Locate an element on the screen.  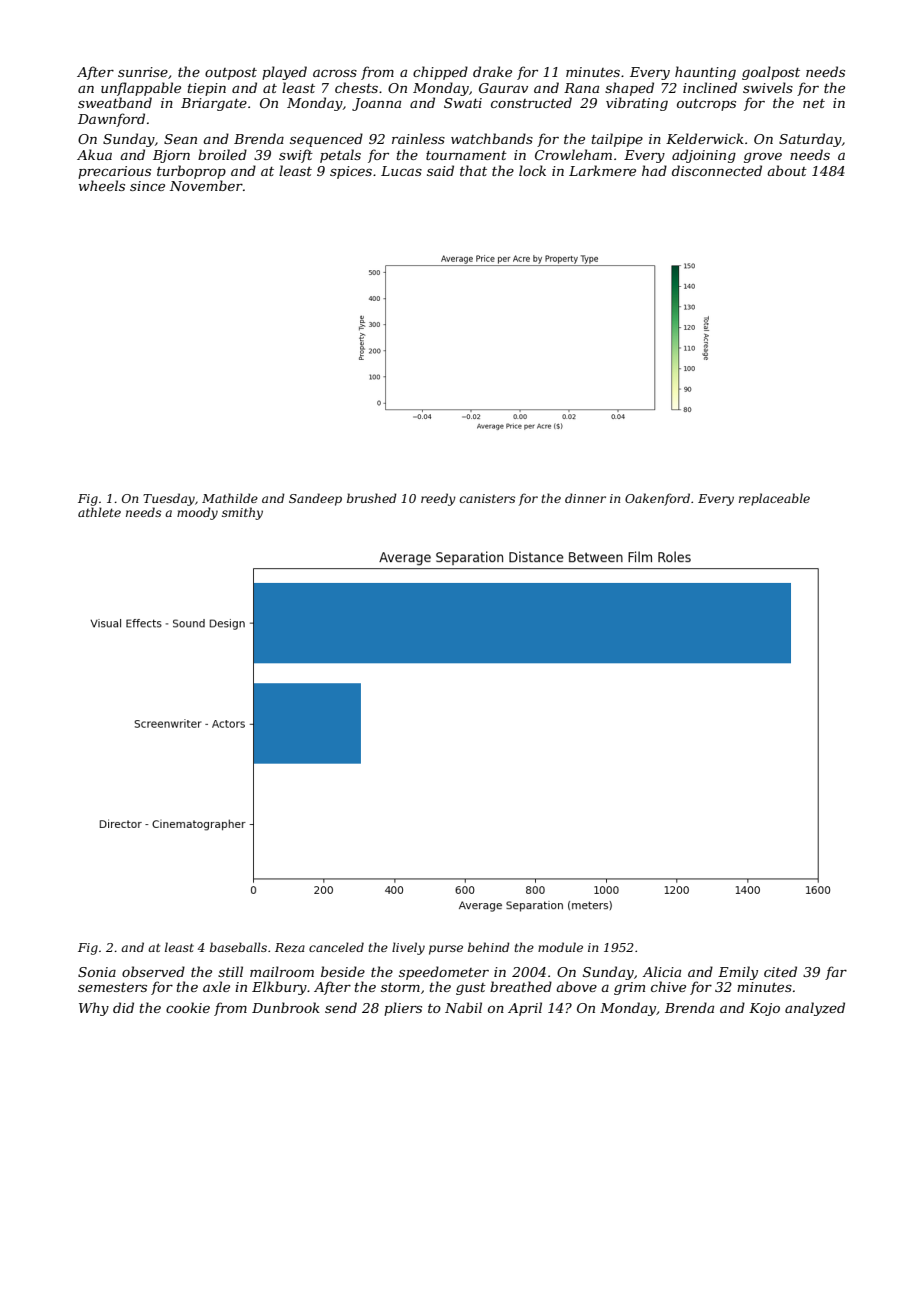
Oakenford is located at coordinates (657, 499).
